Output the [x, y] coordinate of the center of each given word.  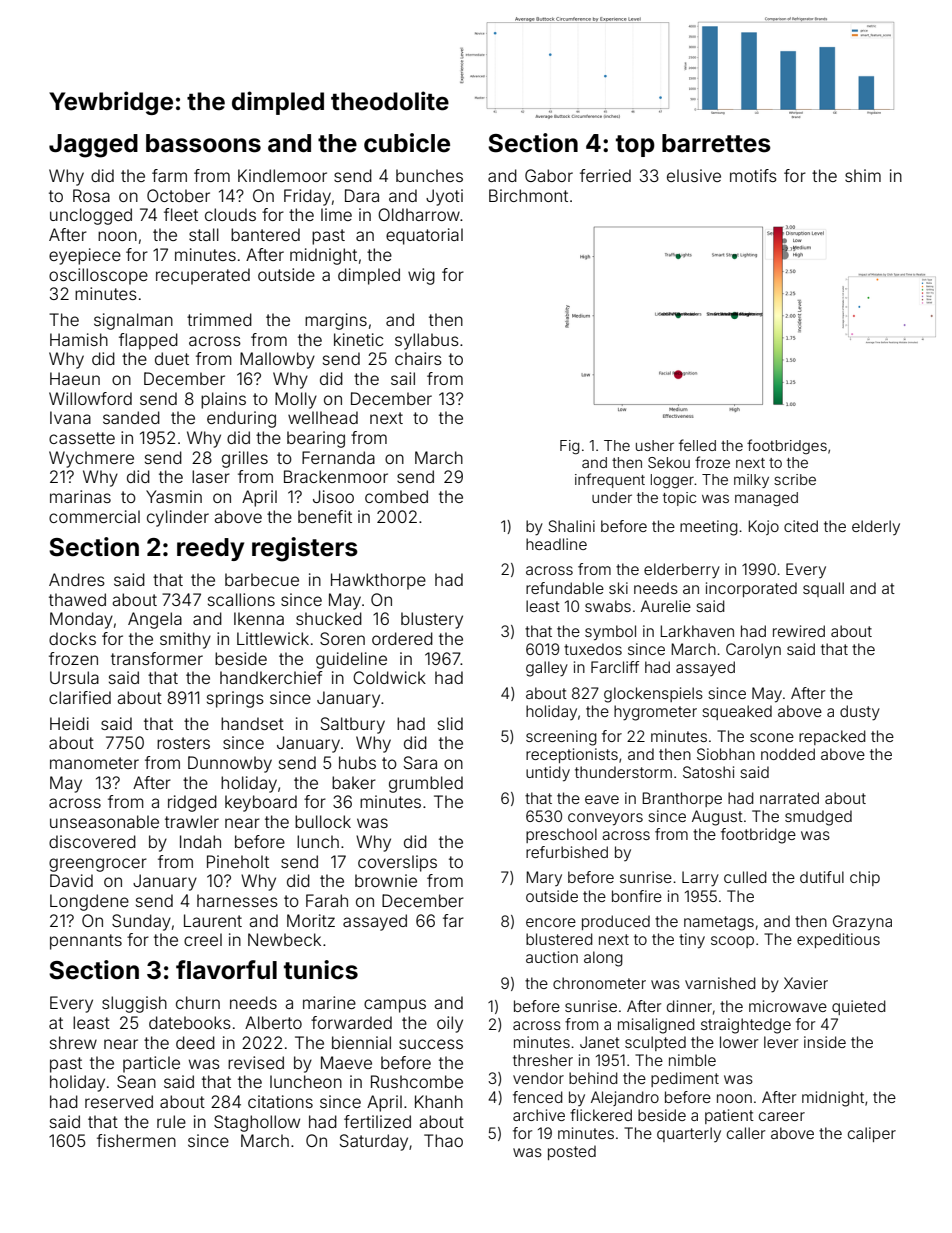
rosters [183, 743]
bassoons [203, 143]
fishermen [136, 1140]
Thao [443, 1140]
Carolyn [753, 650]
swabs [608, 606]
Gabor [549, 175]
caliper [872, 1134]
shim [863, 175]
